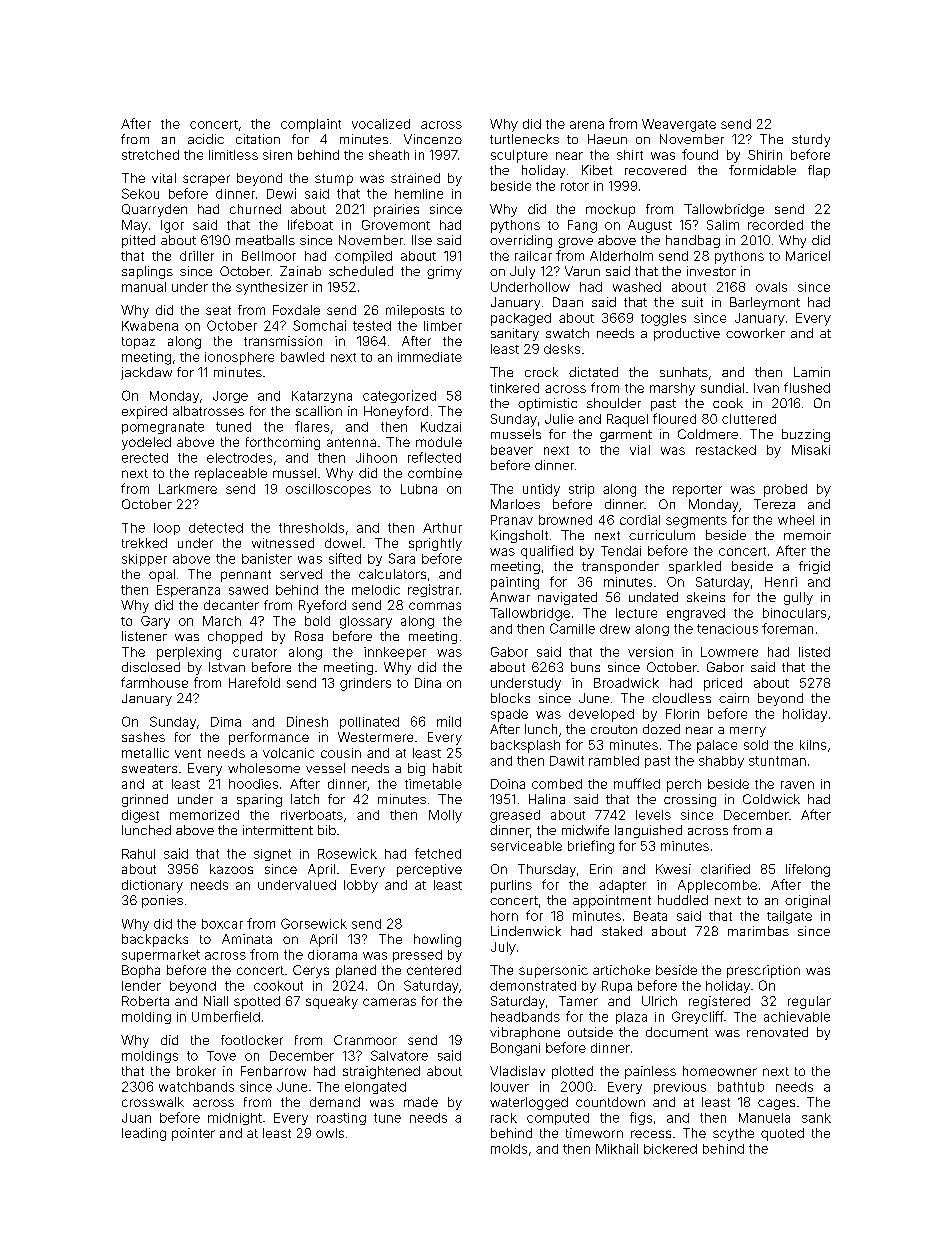 The width and height of the page is (952, 1233). What do you see at coordinates (547, 870) in the page?
I see `Thursday` at bounding box center [547, 870].
